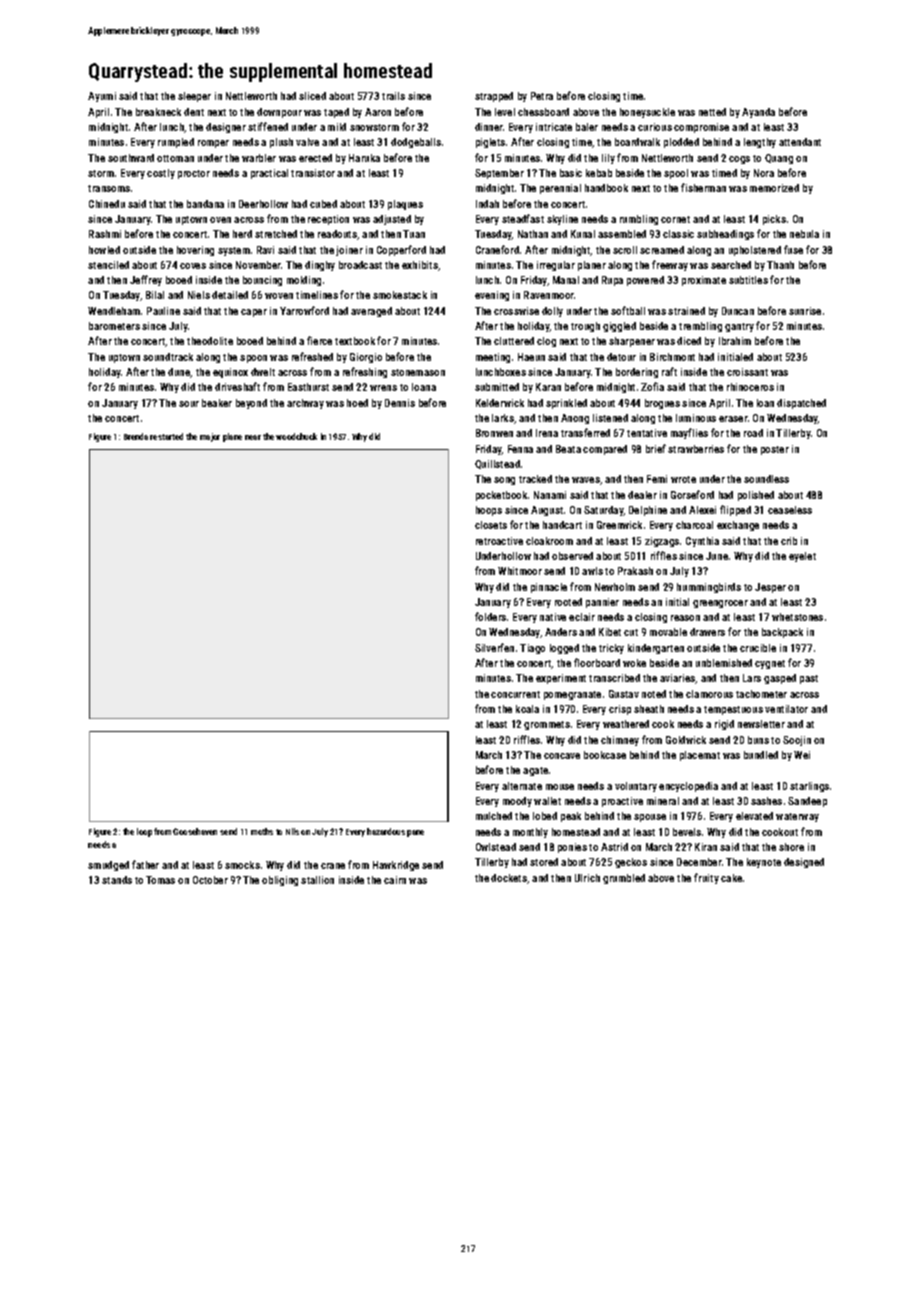  What do you see at coordinates (531, 357) in the image?
I see `Haeun` at bounding box center [531, 357].
